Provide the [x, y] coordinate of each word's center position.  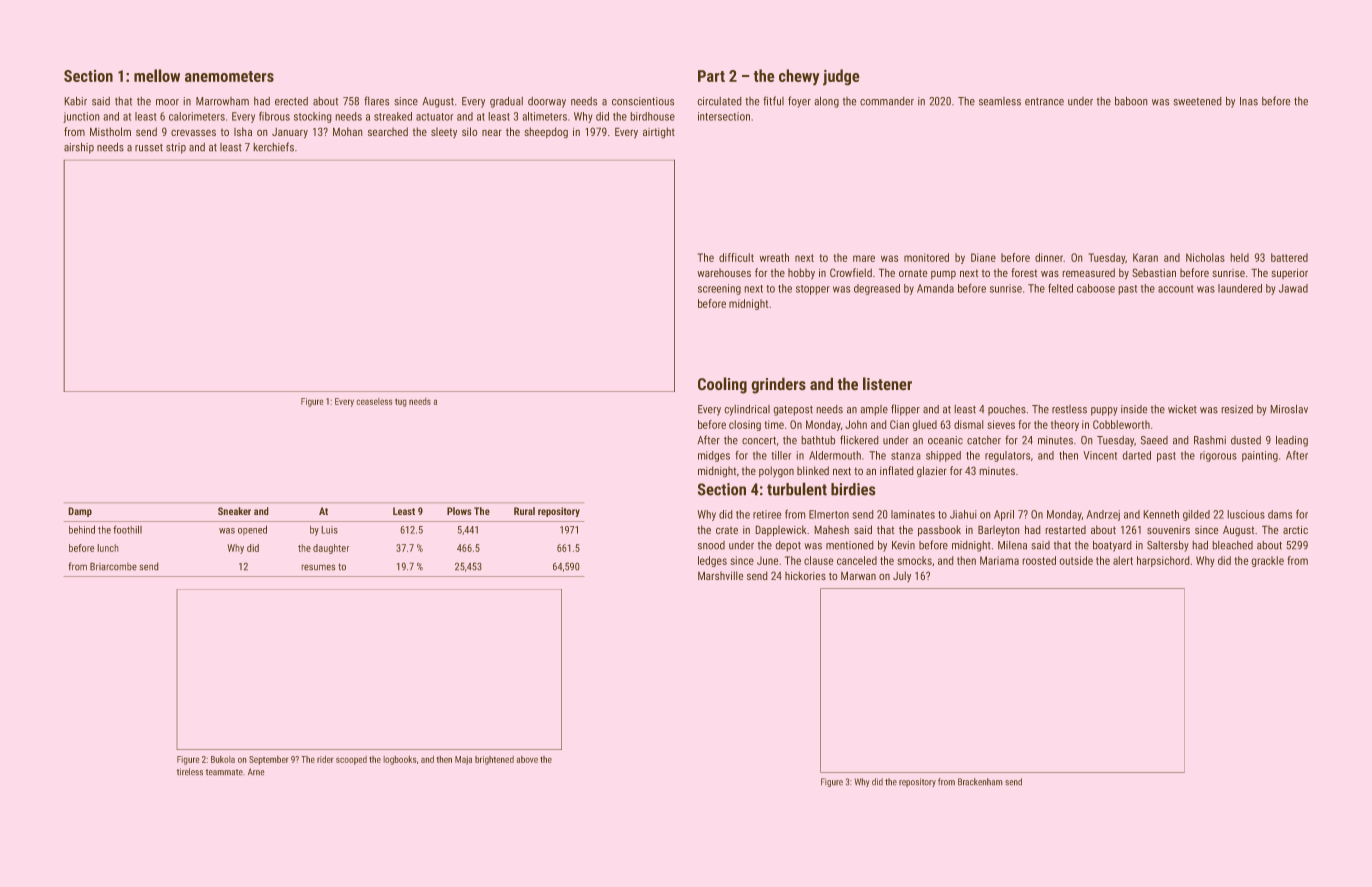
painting [1260, 456]
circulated [719, 101]
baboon [1131, 101]
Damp [80, 512]
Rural [524, 511]
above [527, 759]
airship [79, 148]
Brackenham [980, 782]
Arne [256, 772]
